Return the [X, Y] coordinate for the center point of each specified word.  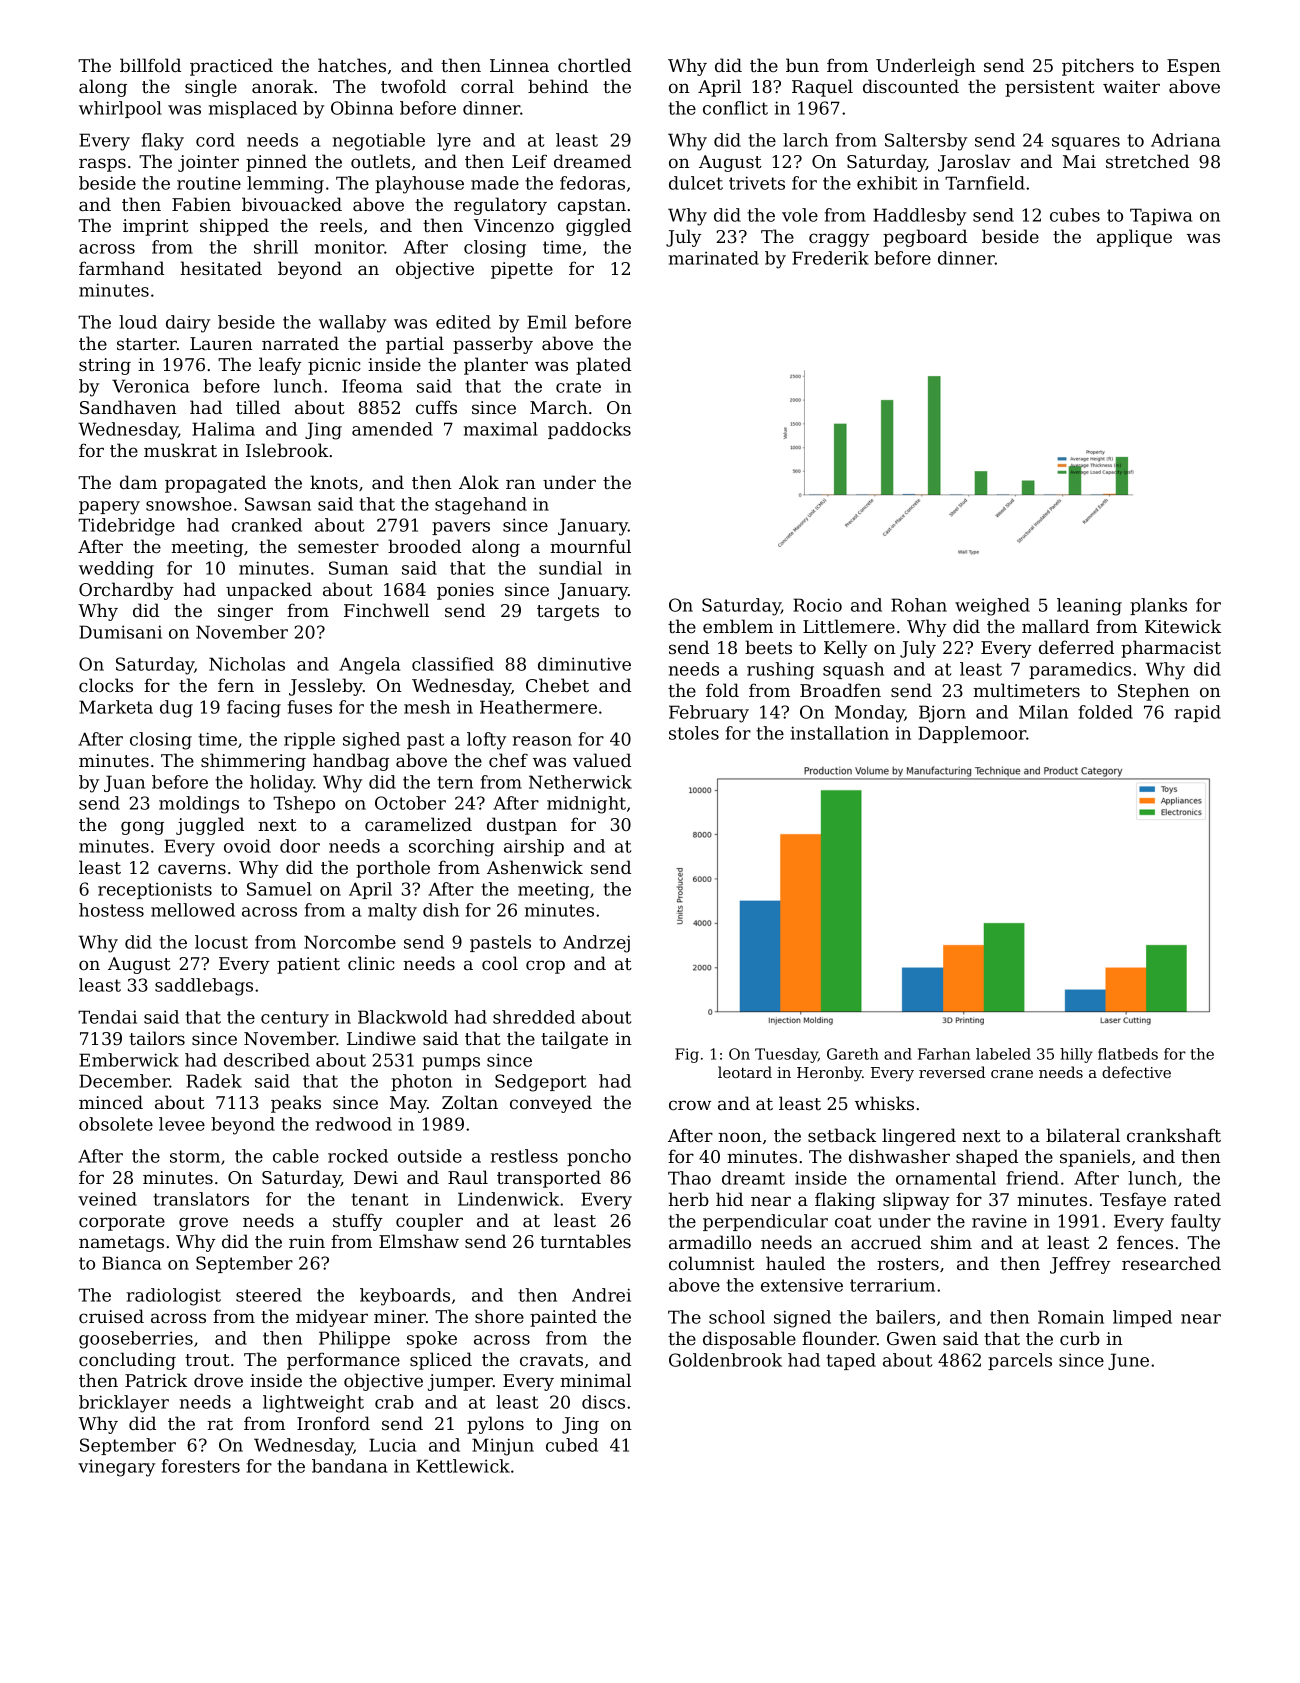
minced [111, 1102]
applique [1134, 238]
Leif [529, 161]
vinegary [116, 1468]
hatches [352, 65]
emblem [738, 626]
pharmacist [1171, 649]
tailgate [574, 1040]
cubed [572, 1445]
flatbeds [1128, 1054]
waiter [1131, 86]
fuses [310, 707]
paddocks [589, 430]
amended [392, 429]
